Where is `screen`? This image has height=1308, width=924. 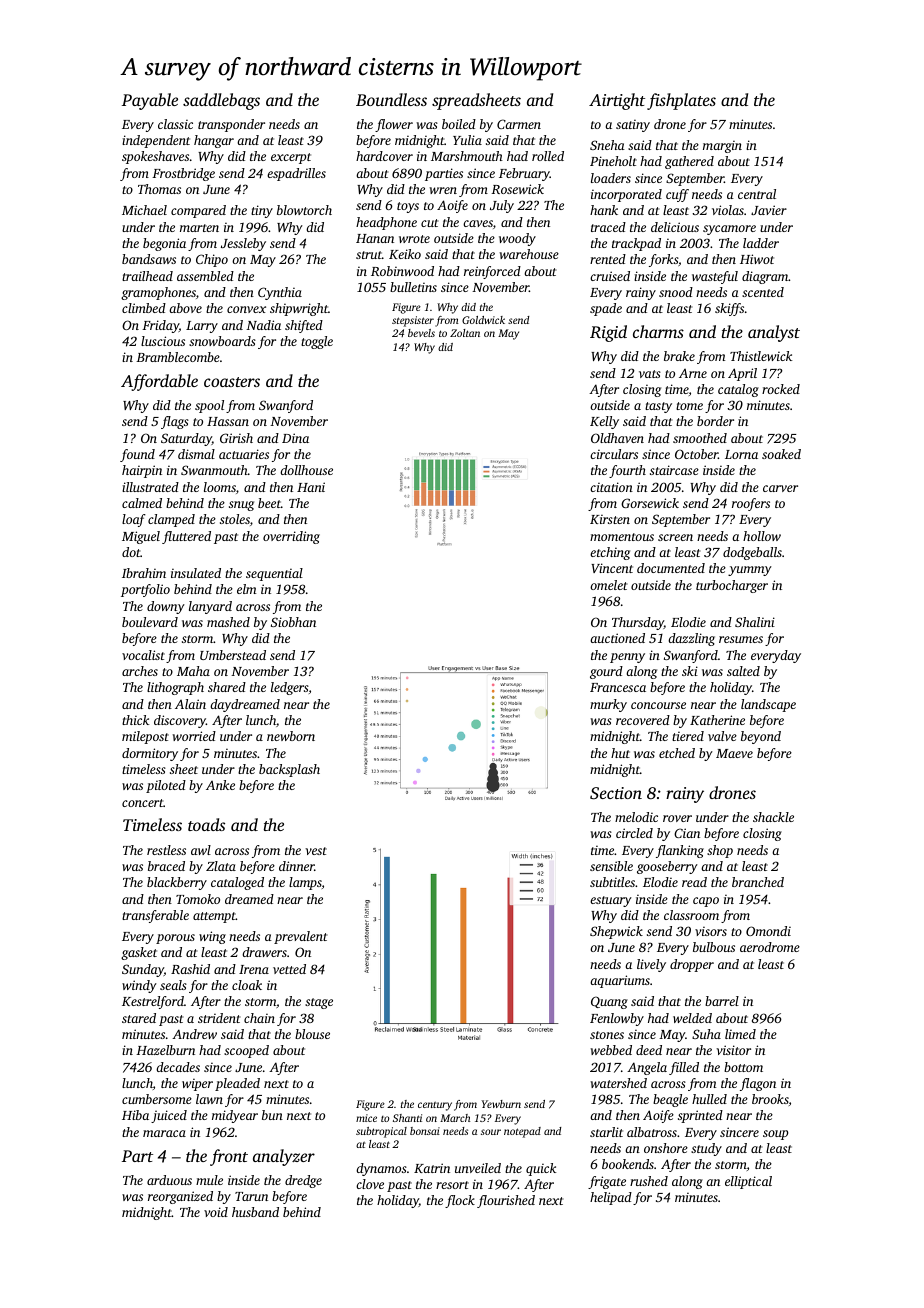
screen is located at coordinates (675, 537).
